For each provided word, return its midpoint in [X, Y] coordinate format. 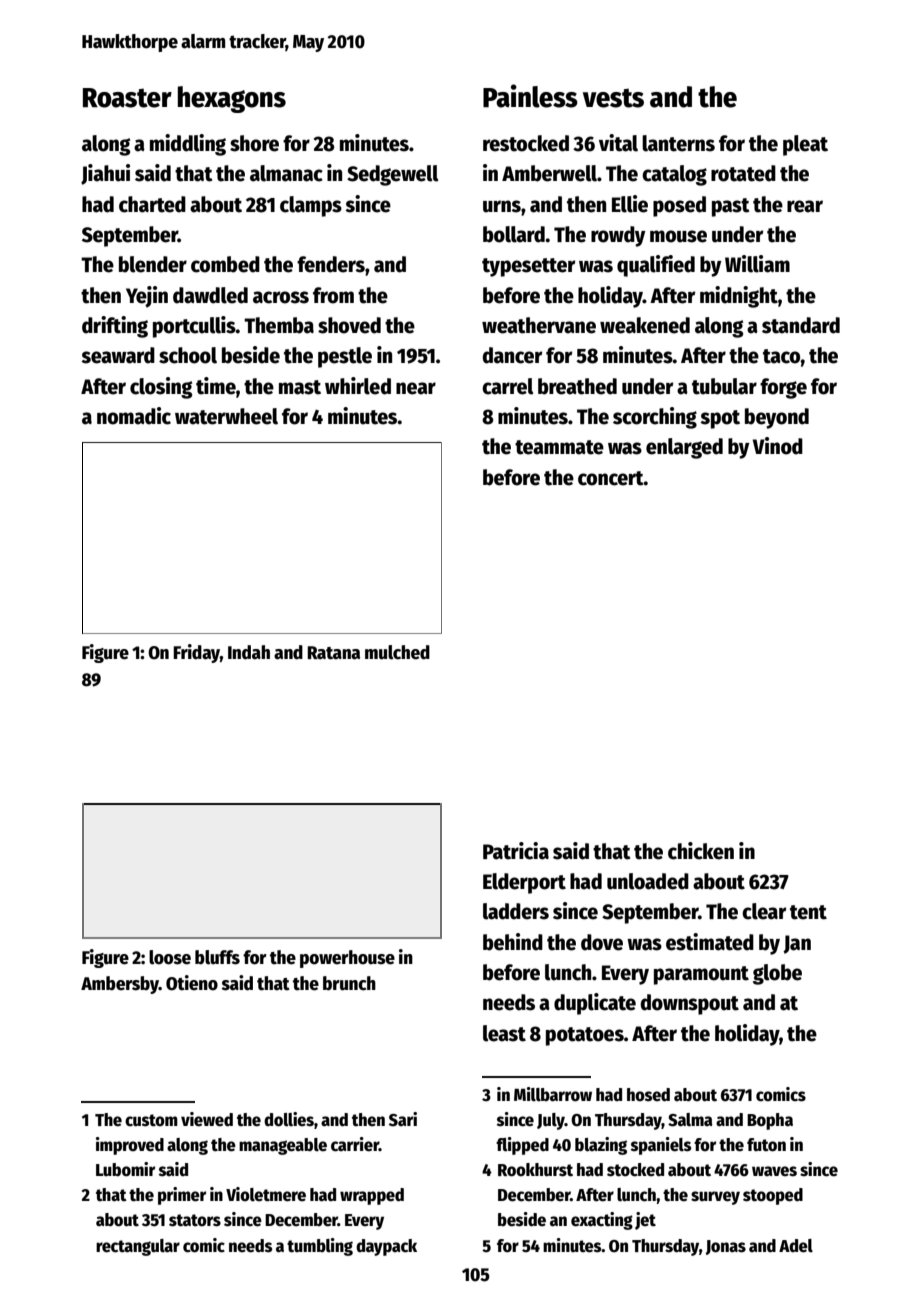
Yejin [147, 297]
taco [782, 356]
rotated [743, 173]
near [416, 388]
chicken [701, 851]
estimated [710, 942]
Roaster [127, 98]
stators [195, 1220]
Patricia [516, 851]
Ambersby [120, 985]
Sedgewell [393, 175]
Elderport [524, 883]
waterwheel [226, 416]
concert [611, 478]
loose [170, 957]
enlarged [684, 448]
